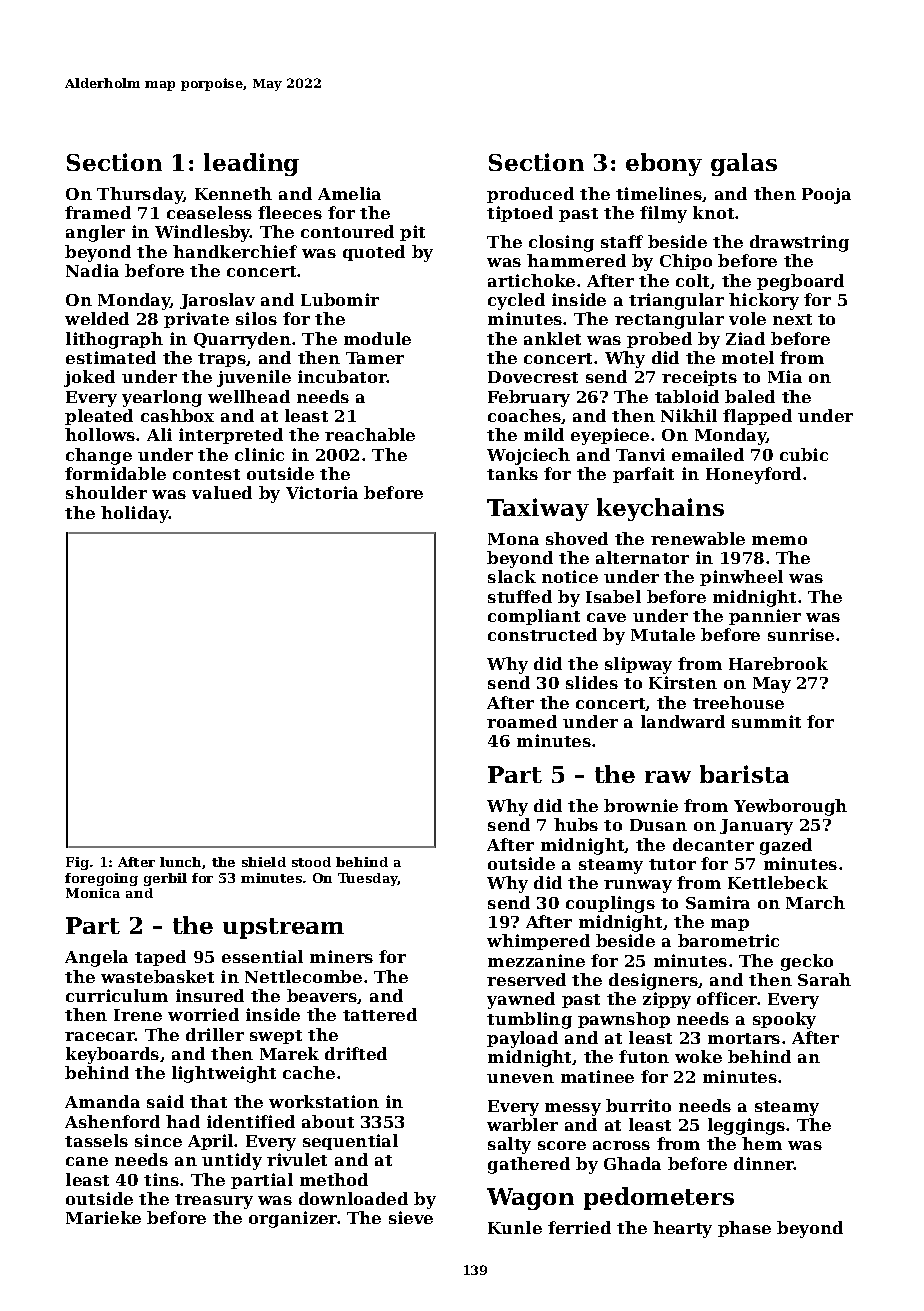 The width and height of the image is (924, 1311). What do you see at coordinates (683, 721) in the image?
I see `landward` at bounding box center [683, 721].
